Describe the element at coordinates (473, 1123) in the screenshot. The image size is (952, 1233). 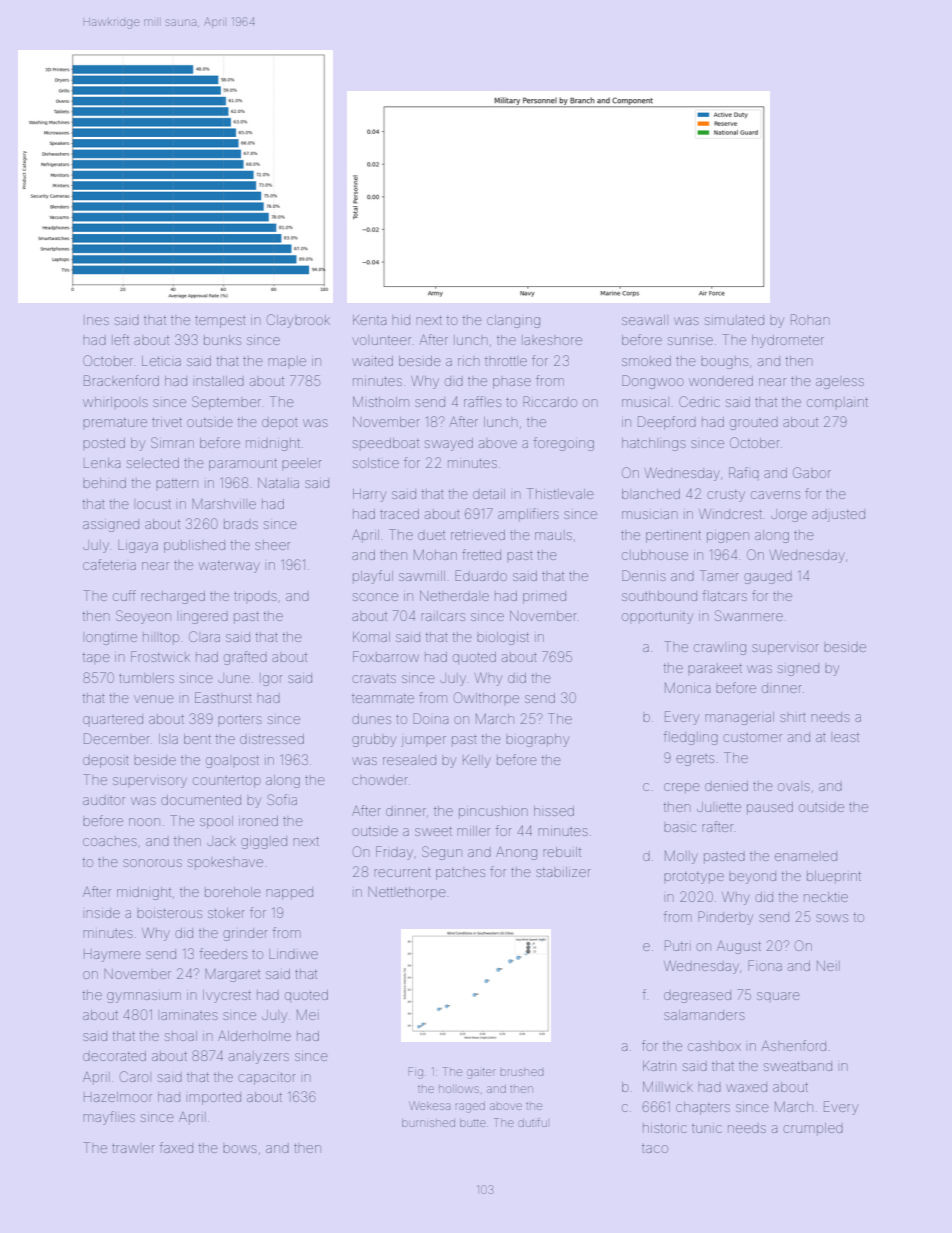
I see `butte` at that location.
